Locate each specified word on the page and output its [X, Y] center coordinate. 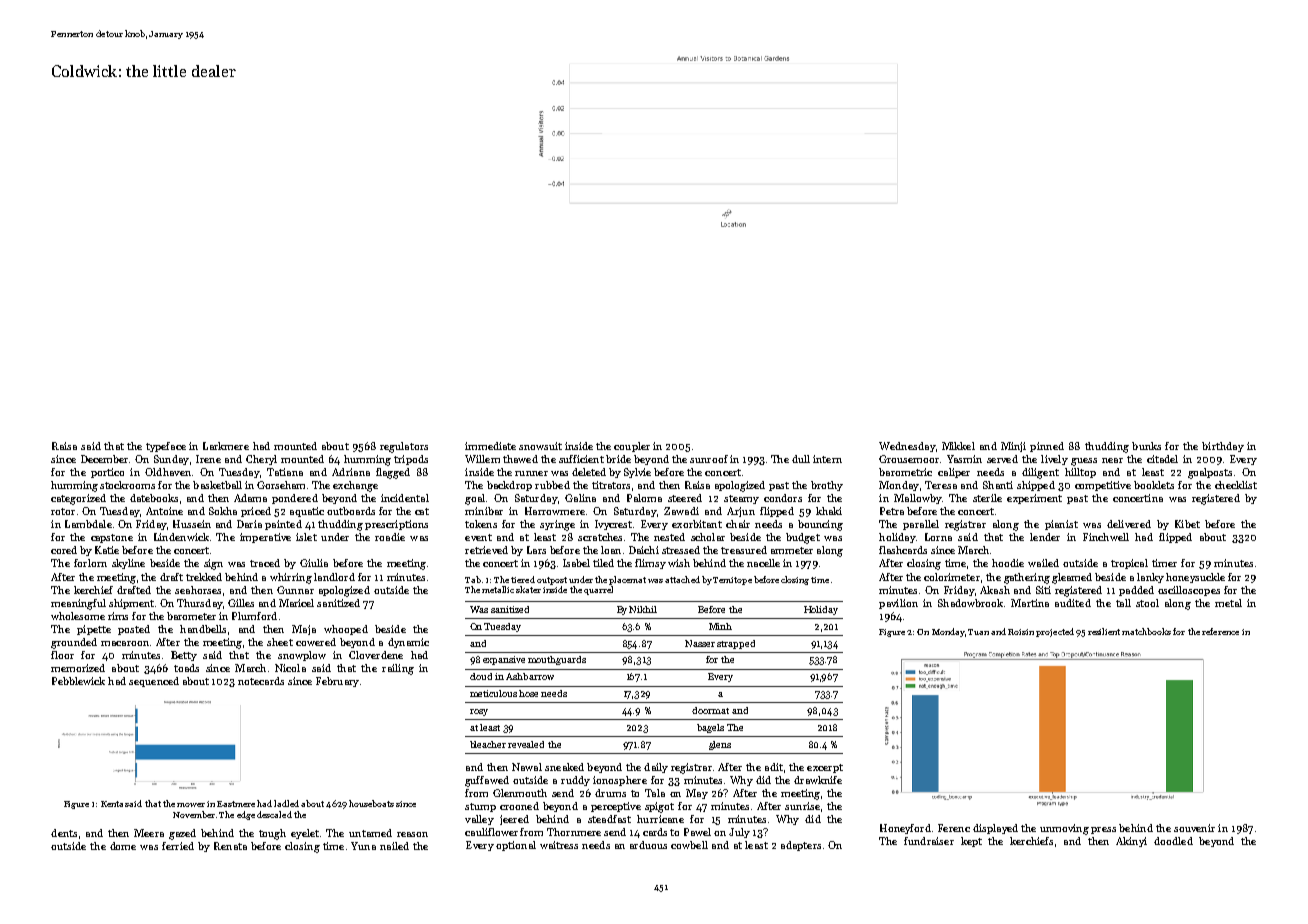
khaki [829, 511]
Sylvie [637, 473]
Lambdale [88, 524]
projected [1055, 632]
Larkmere [226, 446]
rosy [479, 712]
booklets [1154, 485]
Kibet [1187, 524]
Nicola [290, 668]
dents [64, 833]
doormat [710, 710]
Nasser [700, 643]
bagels [710, 728]
